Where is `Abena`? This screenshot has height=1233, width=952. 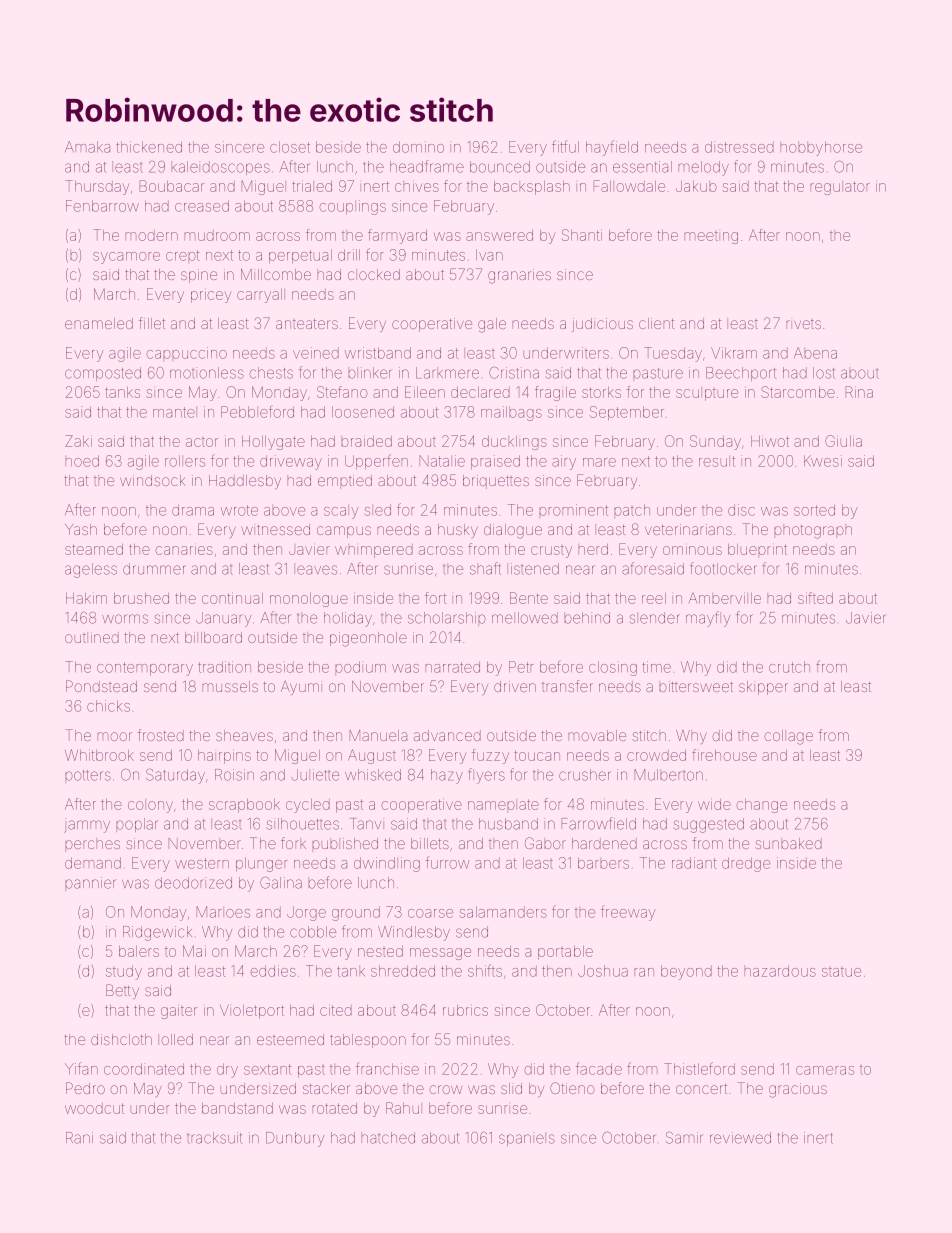 Abena is located at coordinates (815, 353).
